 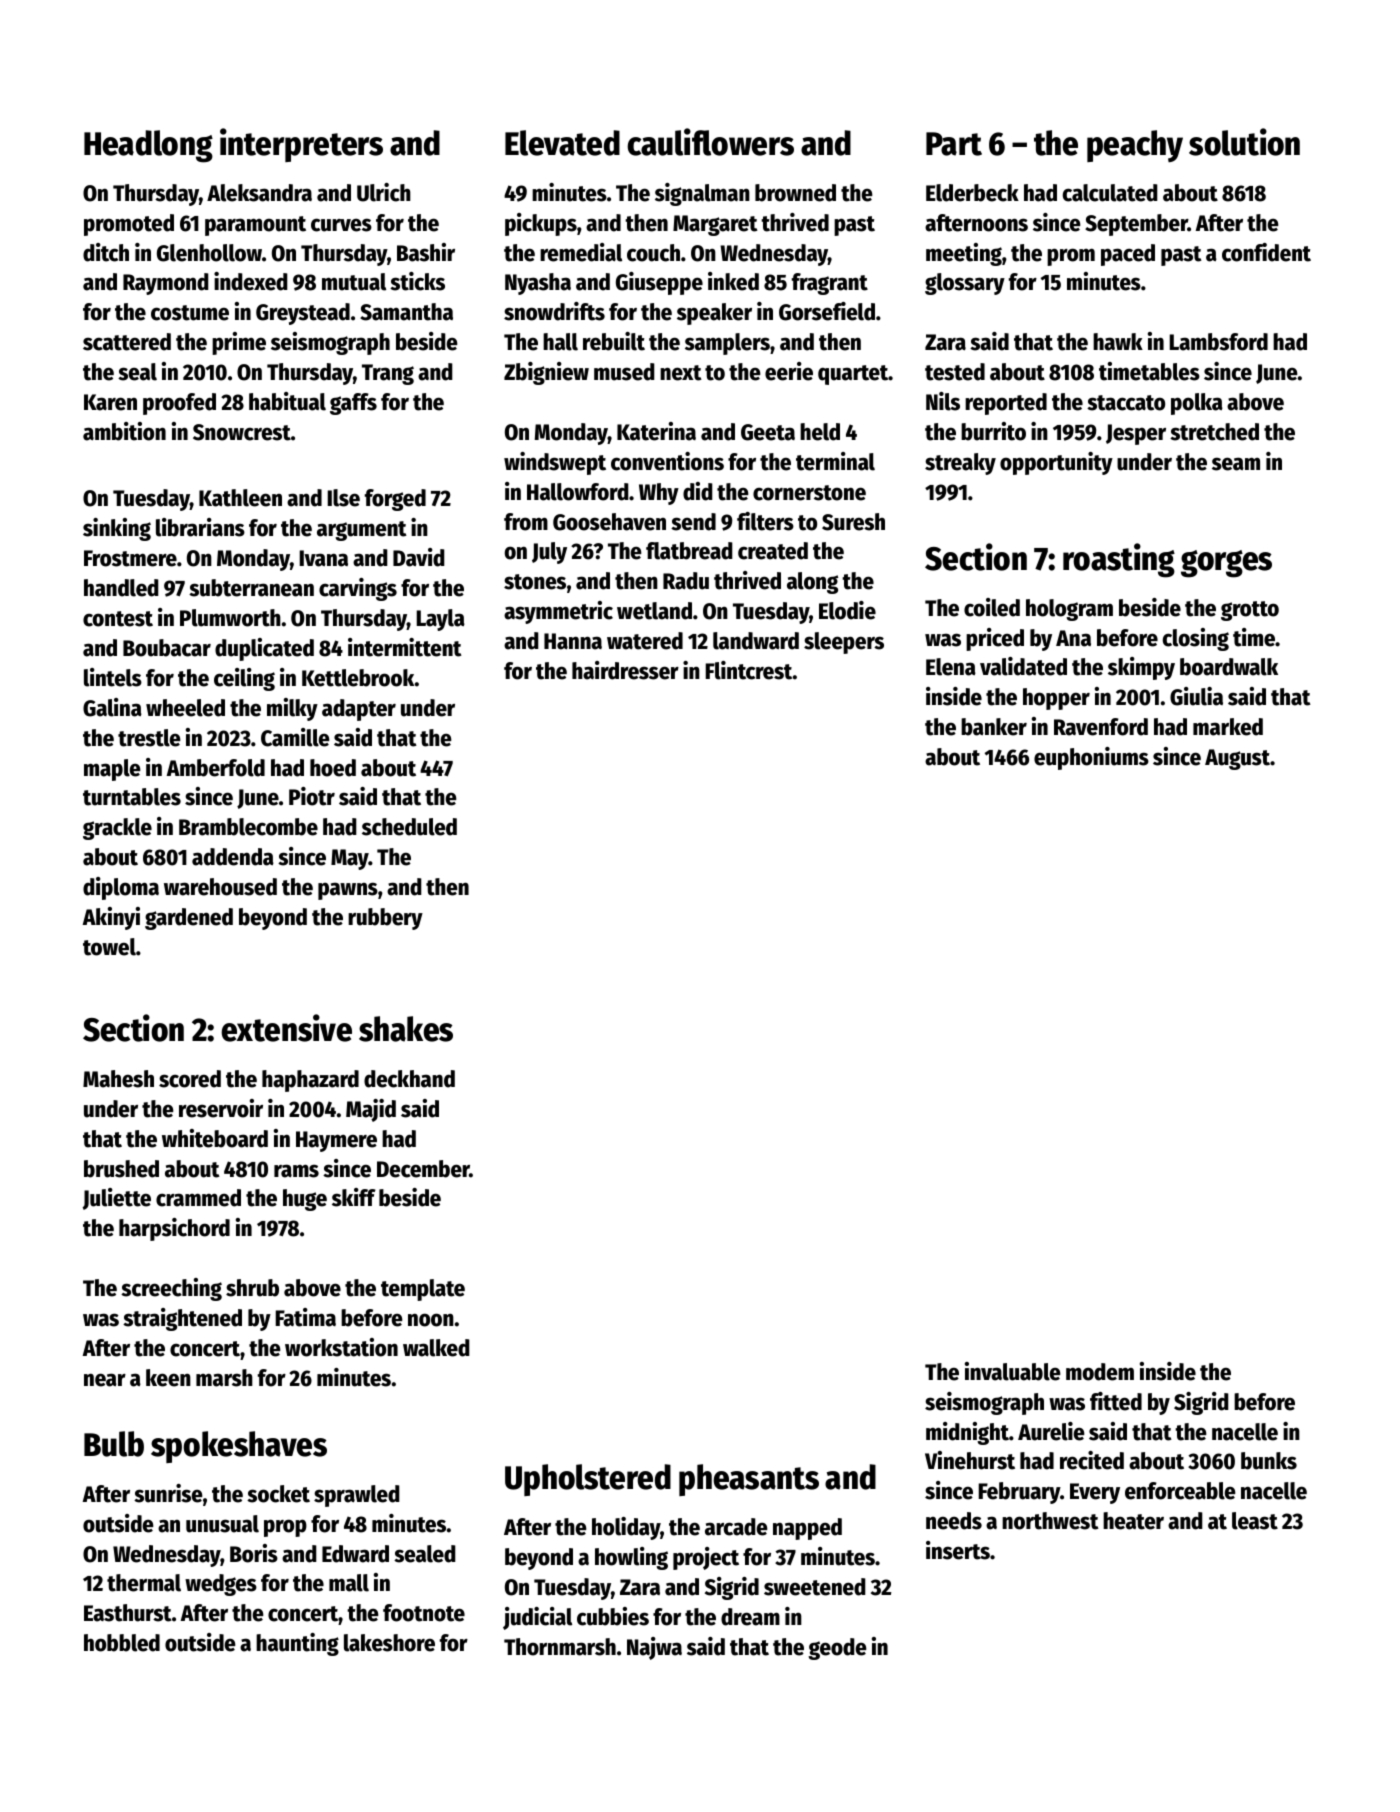 I want to click on haunting, so click(x=297, y=1644).
